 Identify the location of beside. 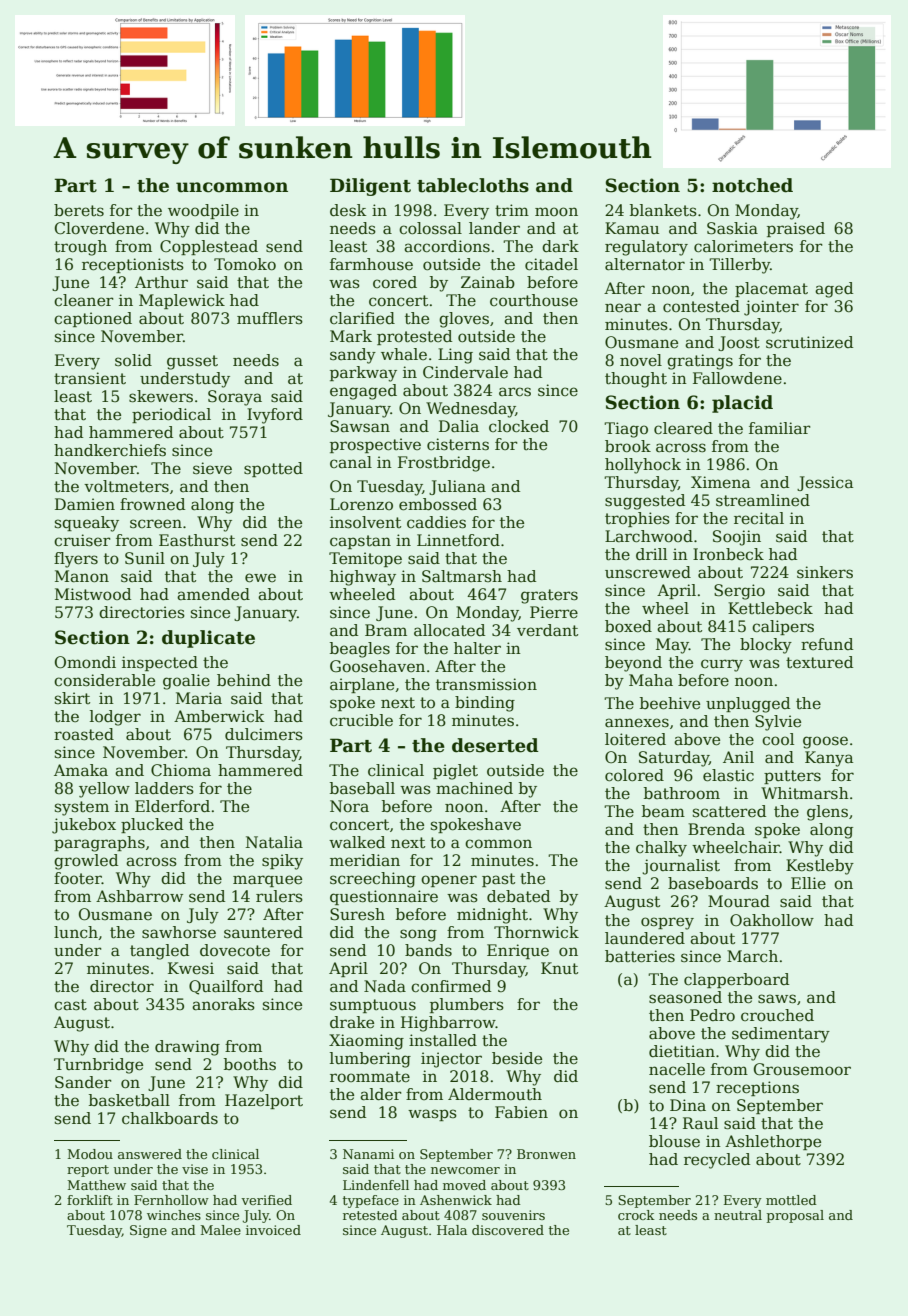
(517, 1058).
